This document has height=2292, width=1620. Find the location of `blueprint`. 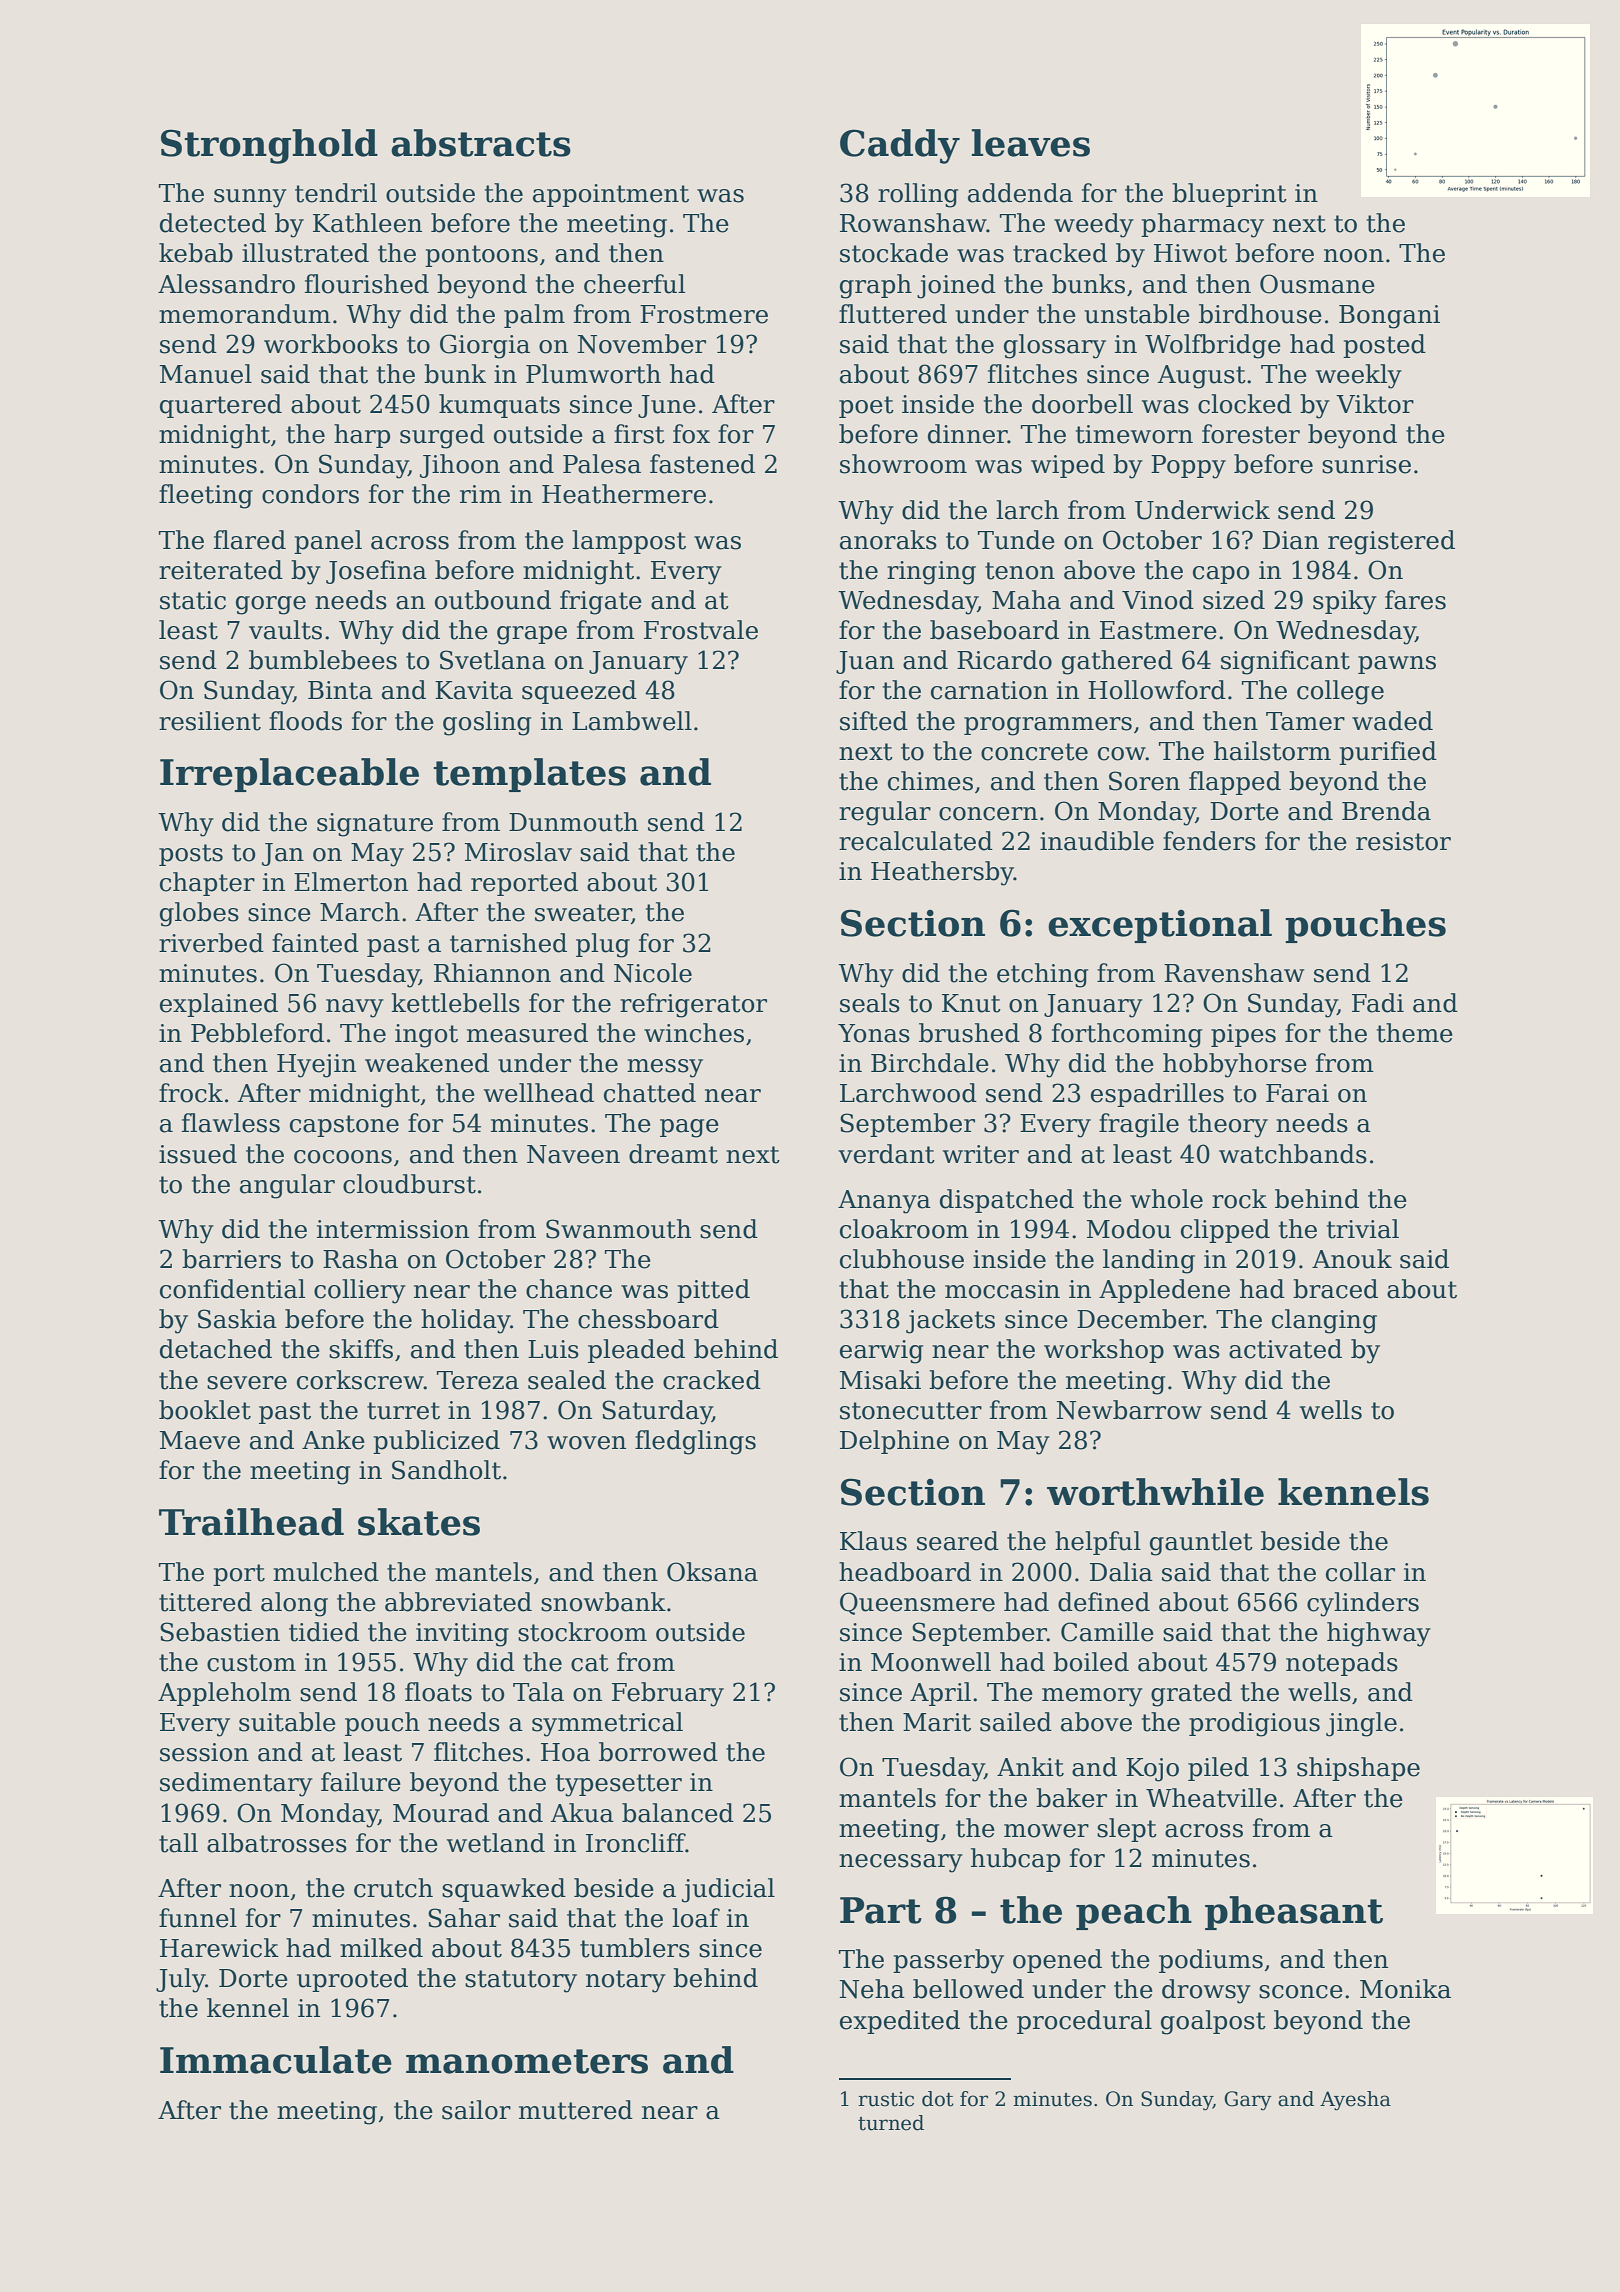

blueprint is located at coordinates (1229, 195).
